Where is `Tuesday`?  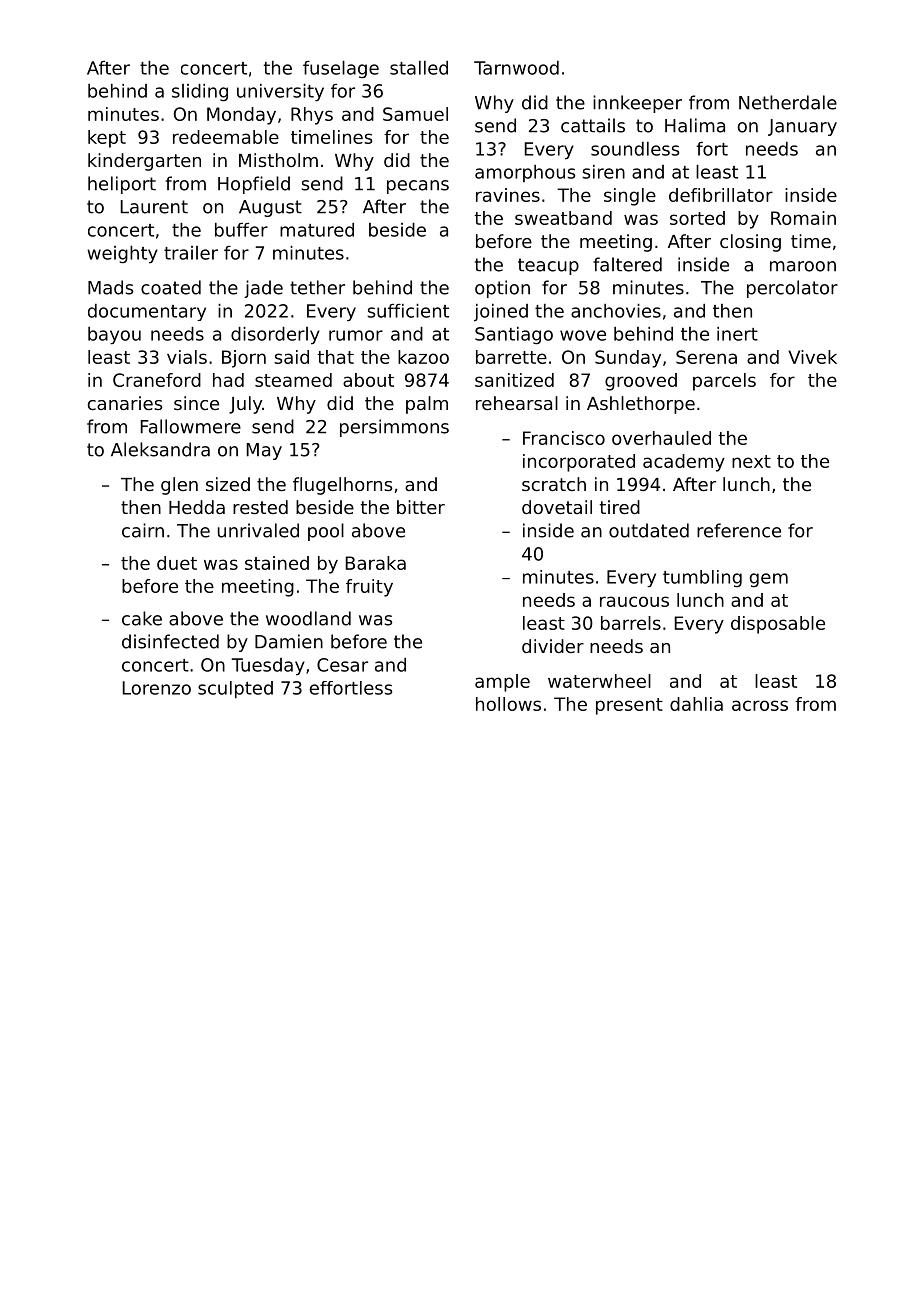
Tuesday is located at coordinates (268, 667).
